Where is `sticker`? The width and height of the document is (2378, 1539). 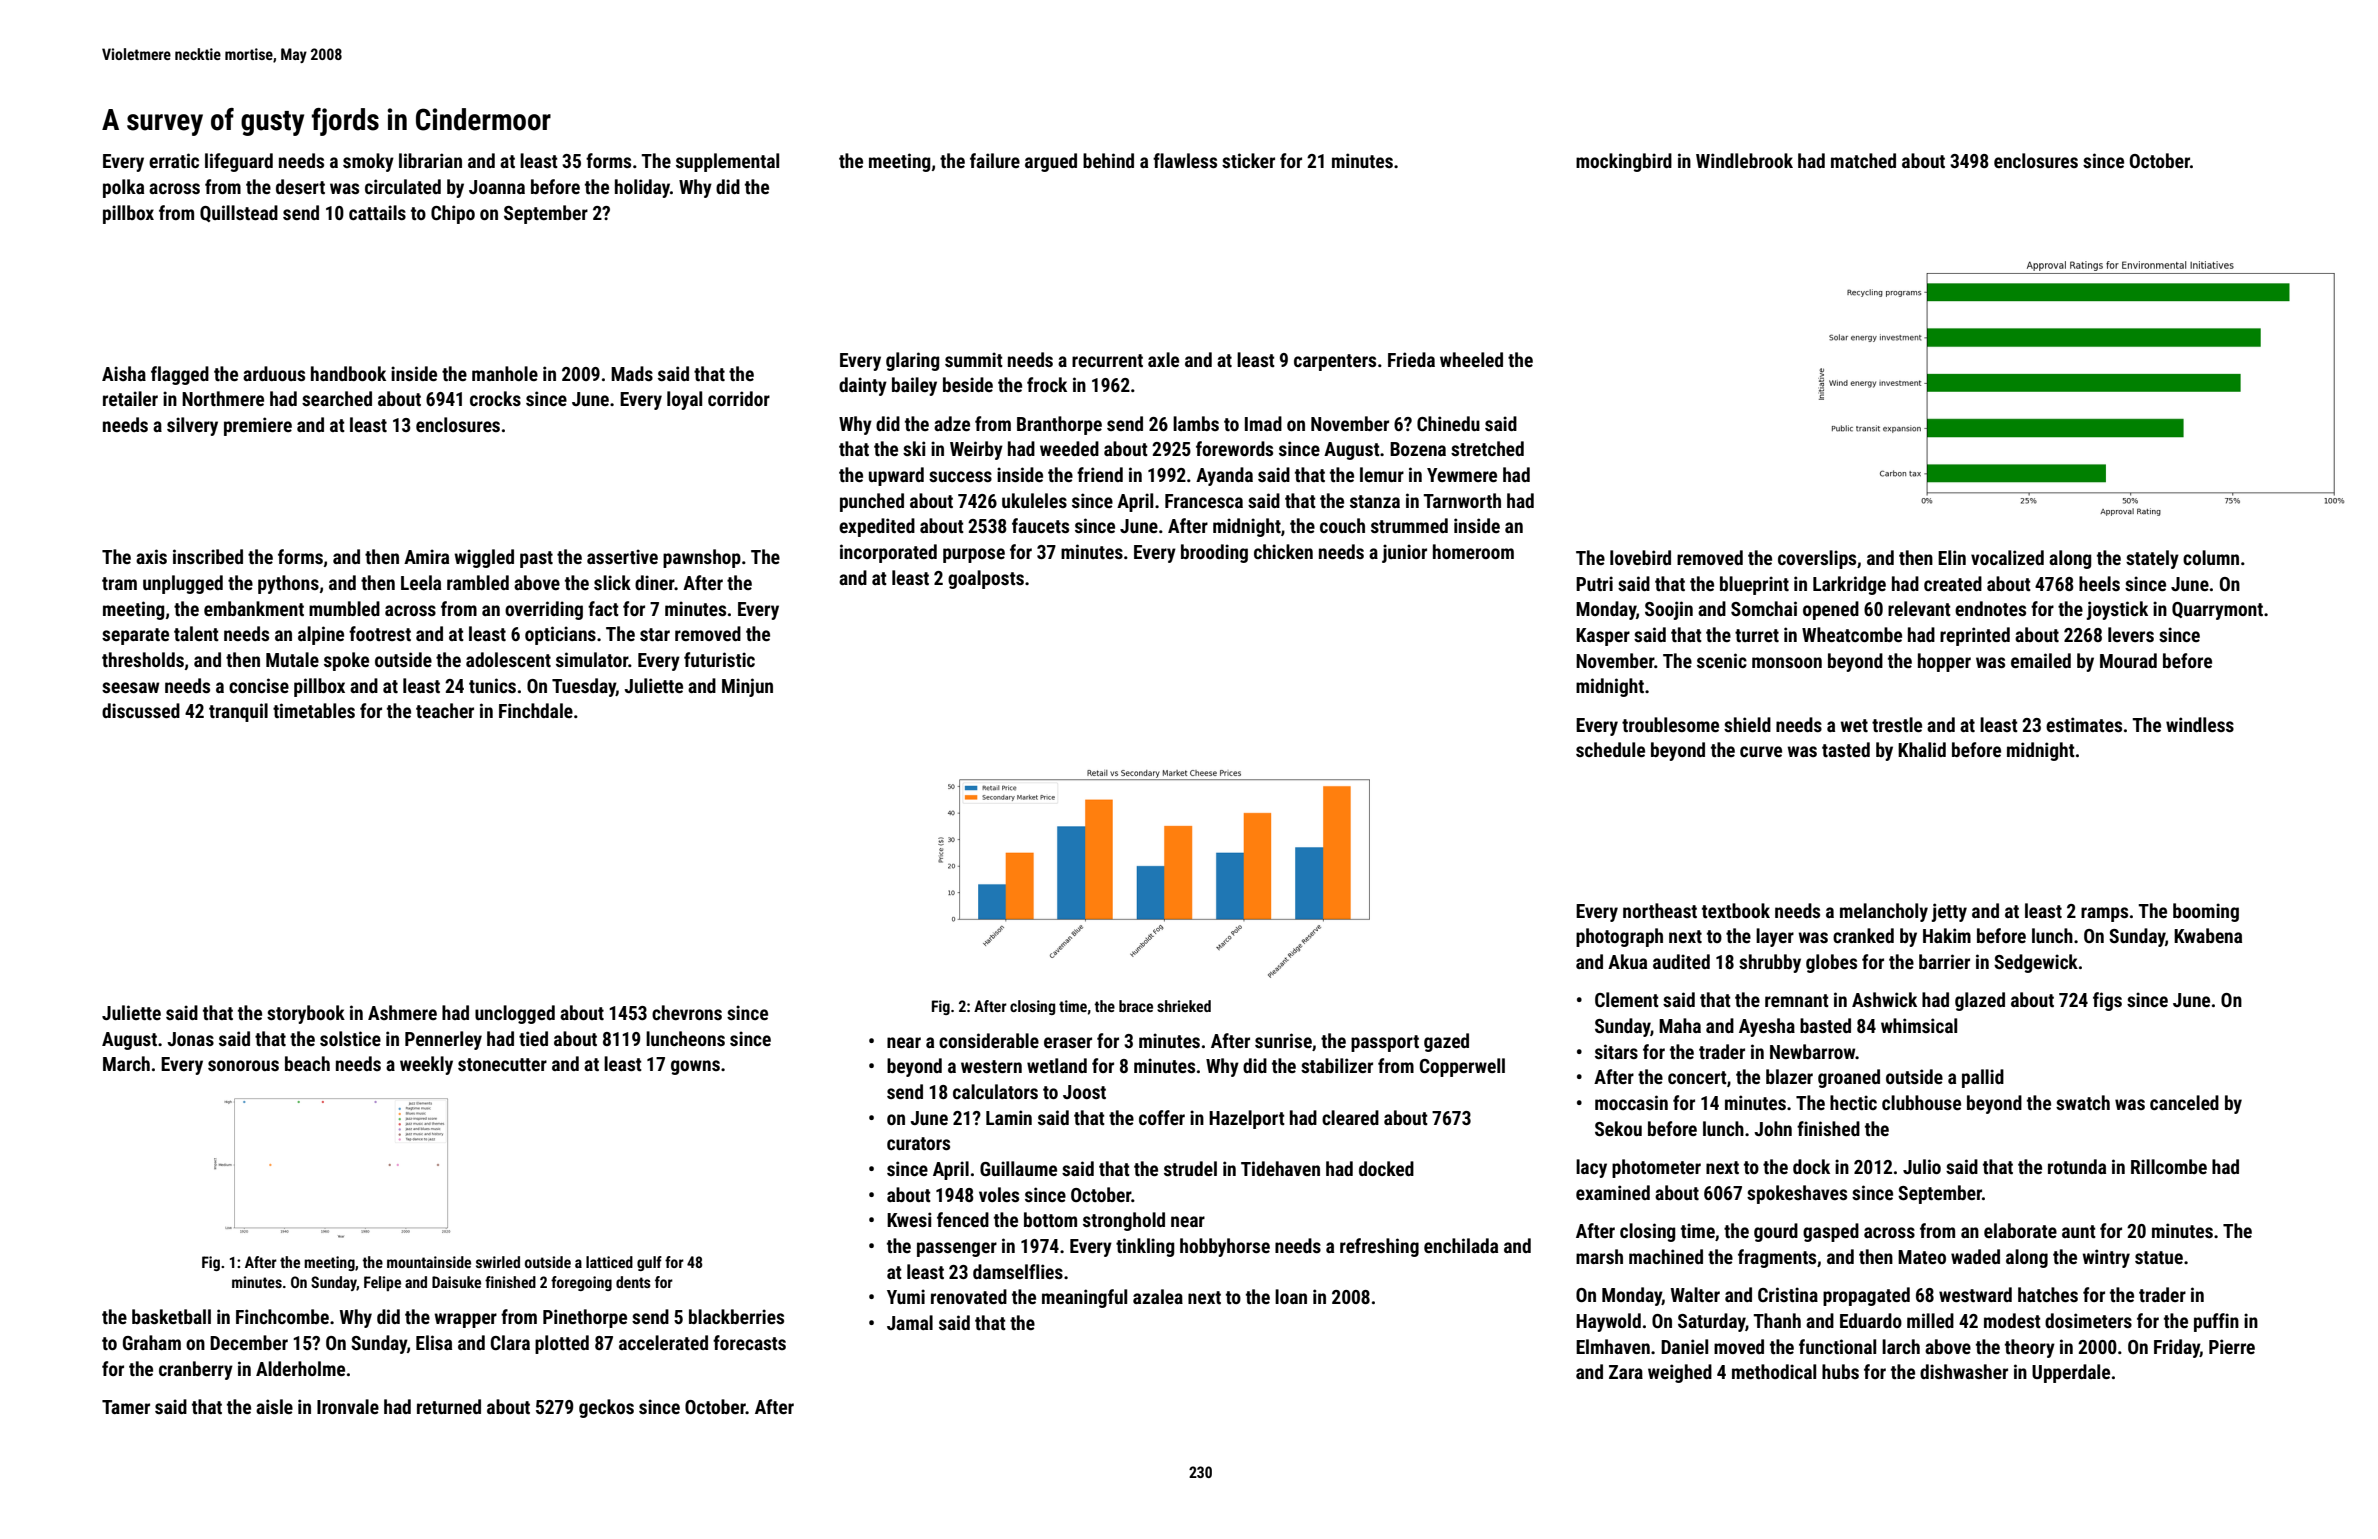 sticker is located at coordinates (1248, 160).
